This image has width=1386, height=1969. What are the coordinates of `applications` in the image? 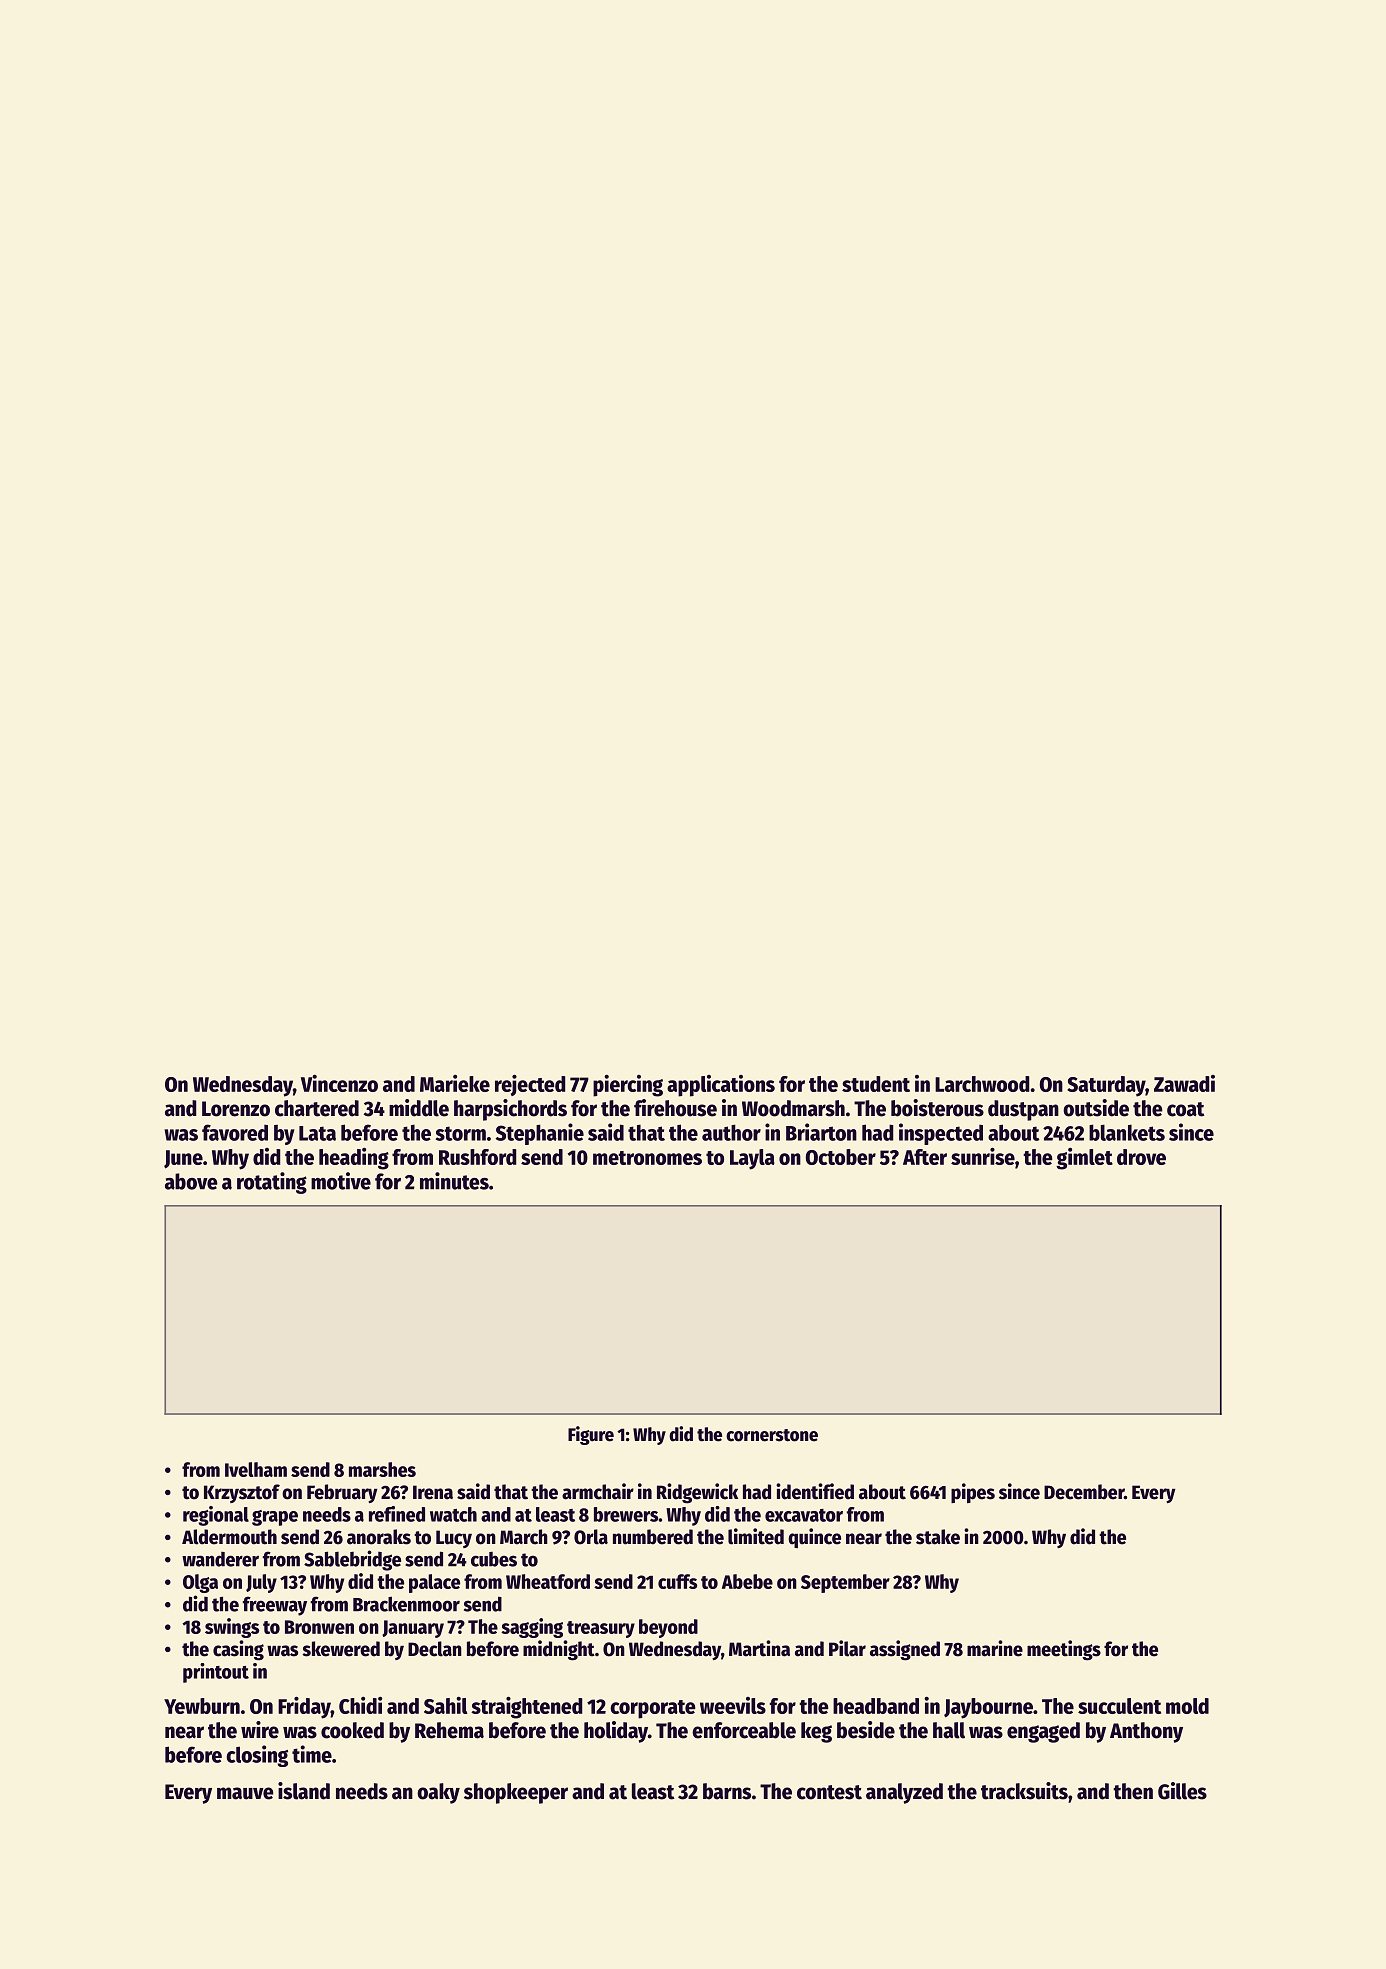 It's located at (721, 1086).
